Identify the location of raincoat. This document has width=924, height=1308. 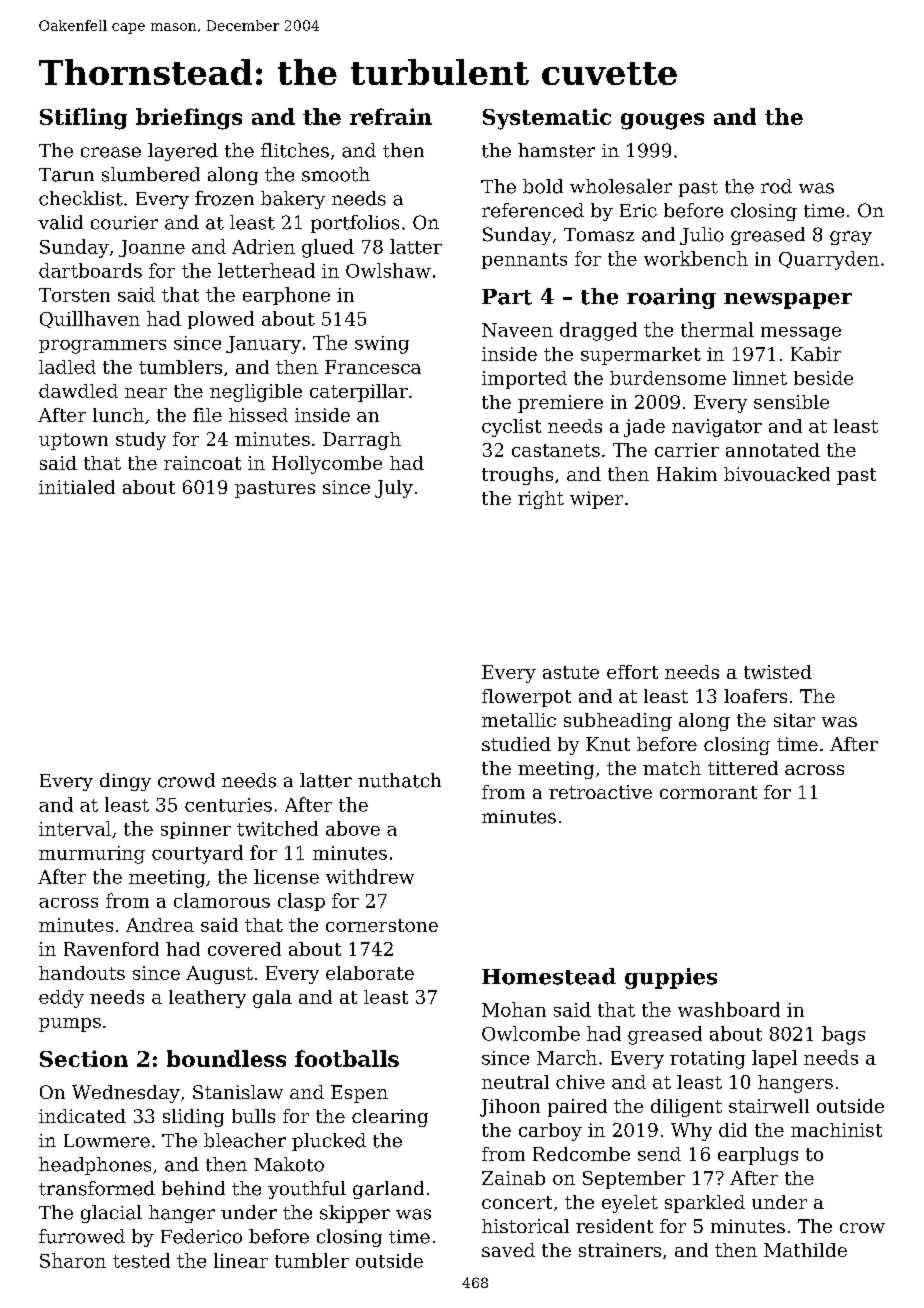
(202, 463).
